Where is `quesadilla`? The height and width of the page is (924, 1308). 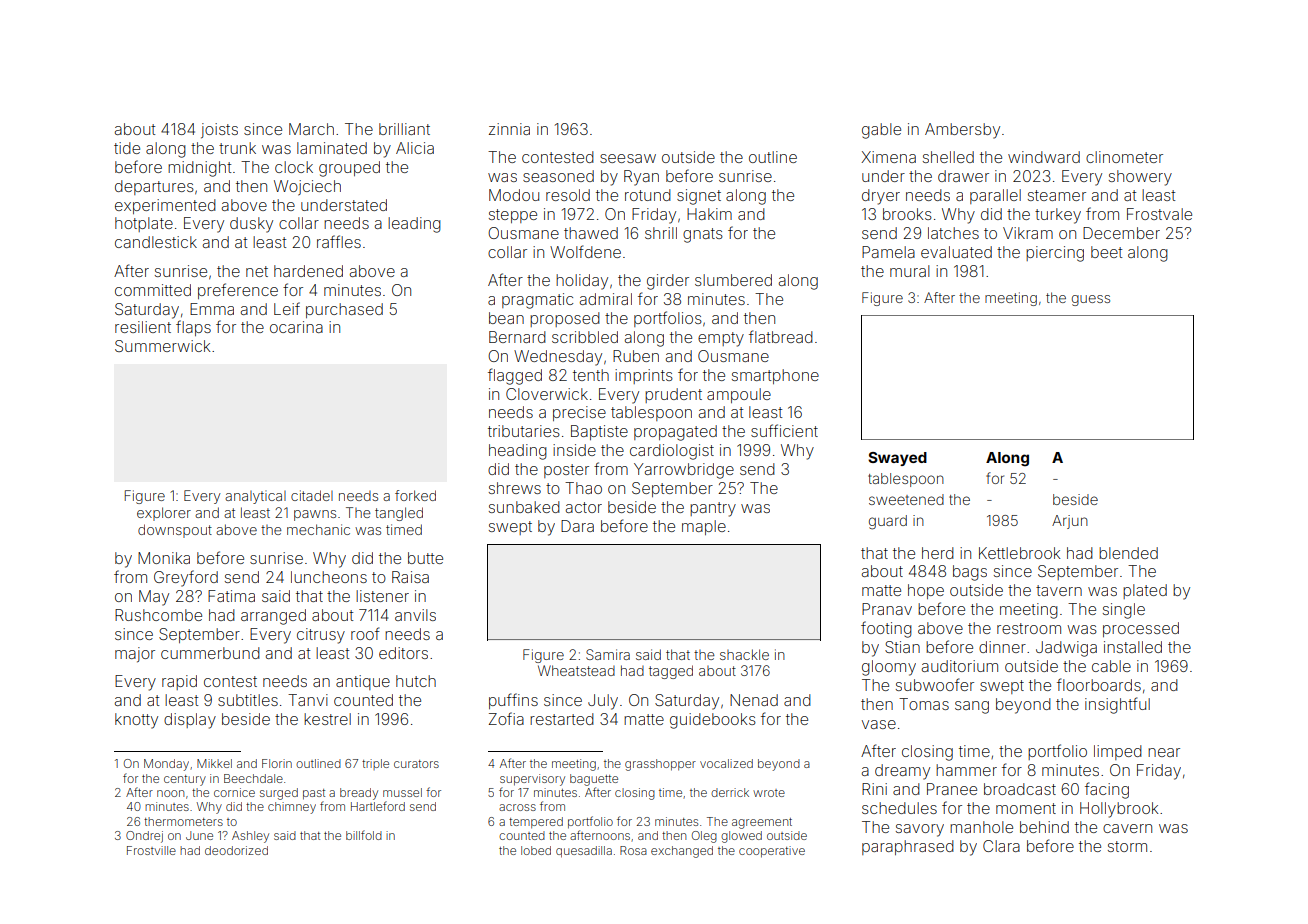
quesadilla is located at coordinates (584, 852).
